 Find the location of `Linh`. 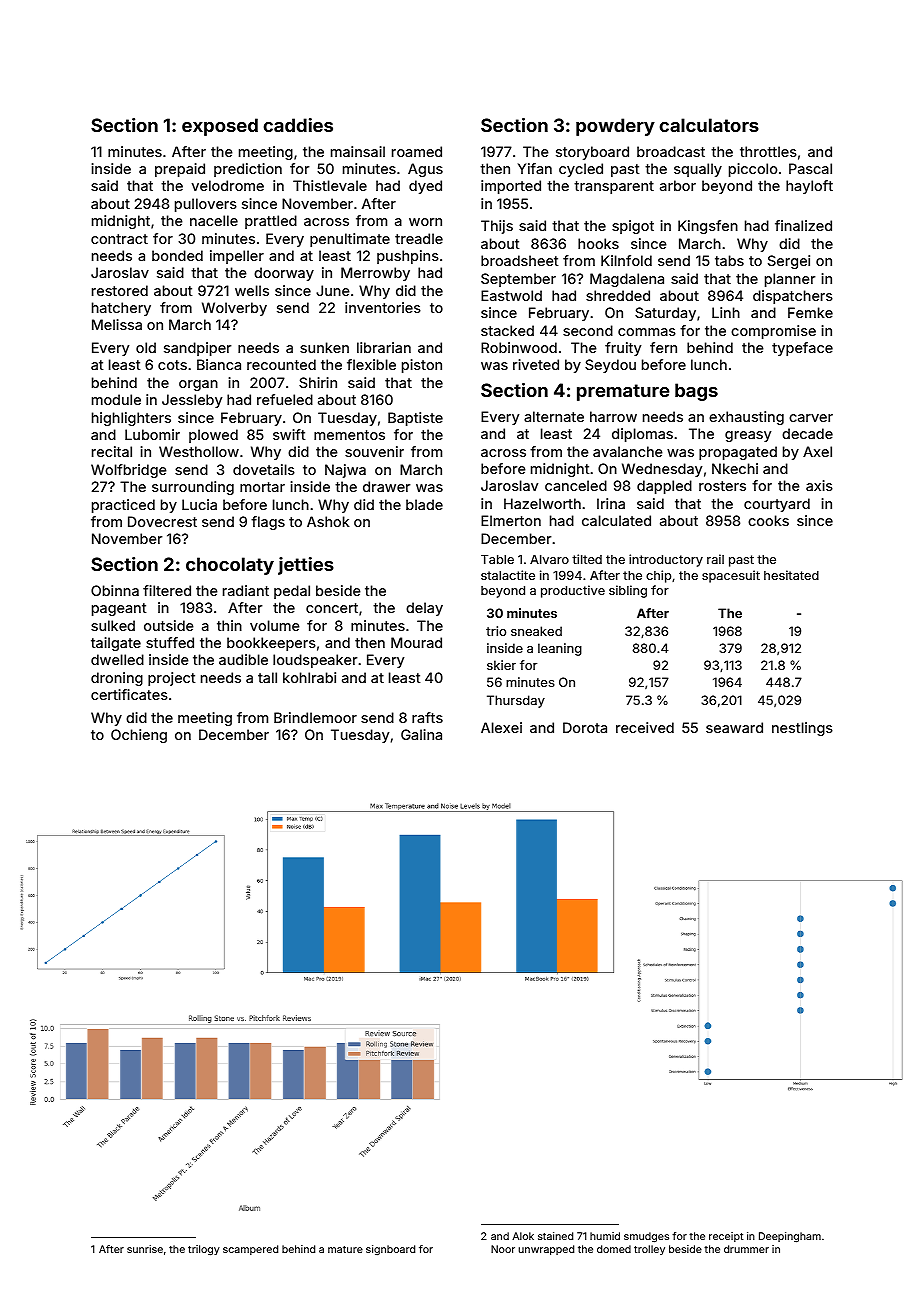

Linh is located at coordinates (726, 312).
